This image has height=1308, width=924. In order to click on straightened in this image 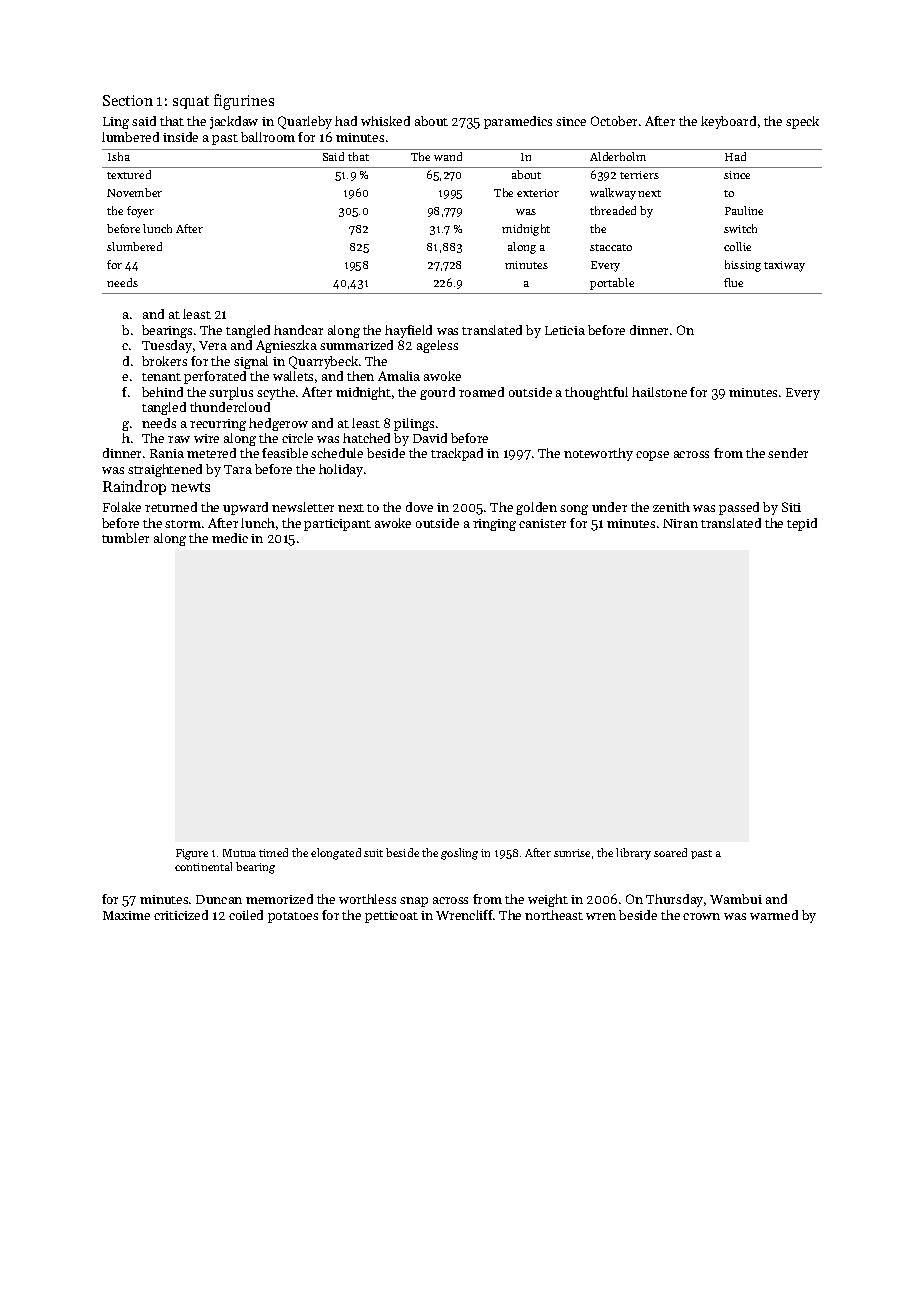, I will do `click(165, 470)`.
